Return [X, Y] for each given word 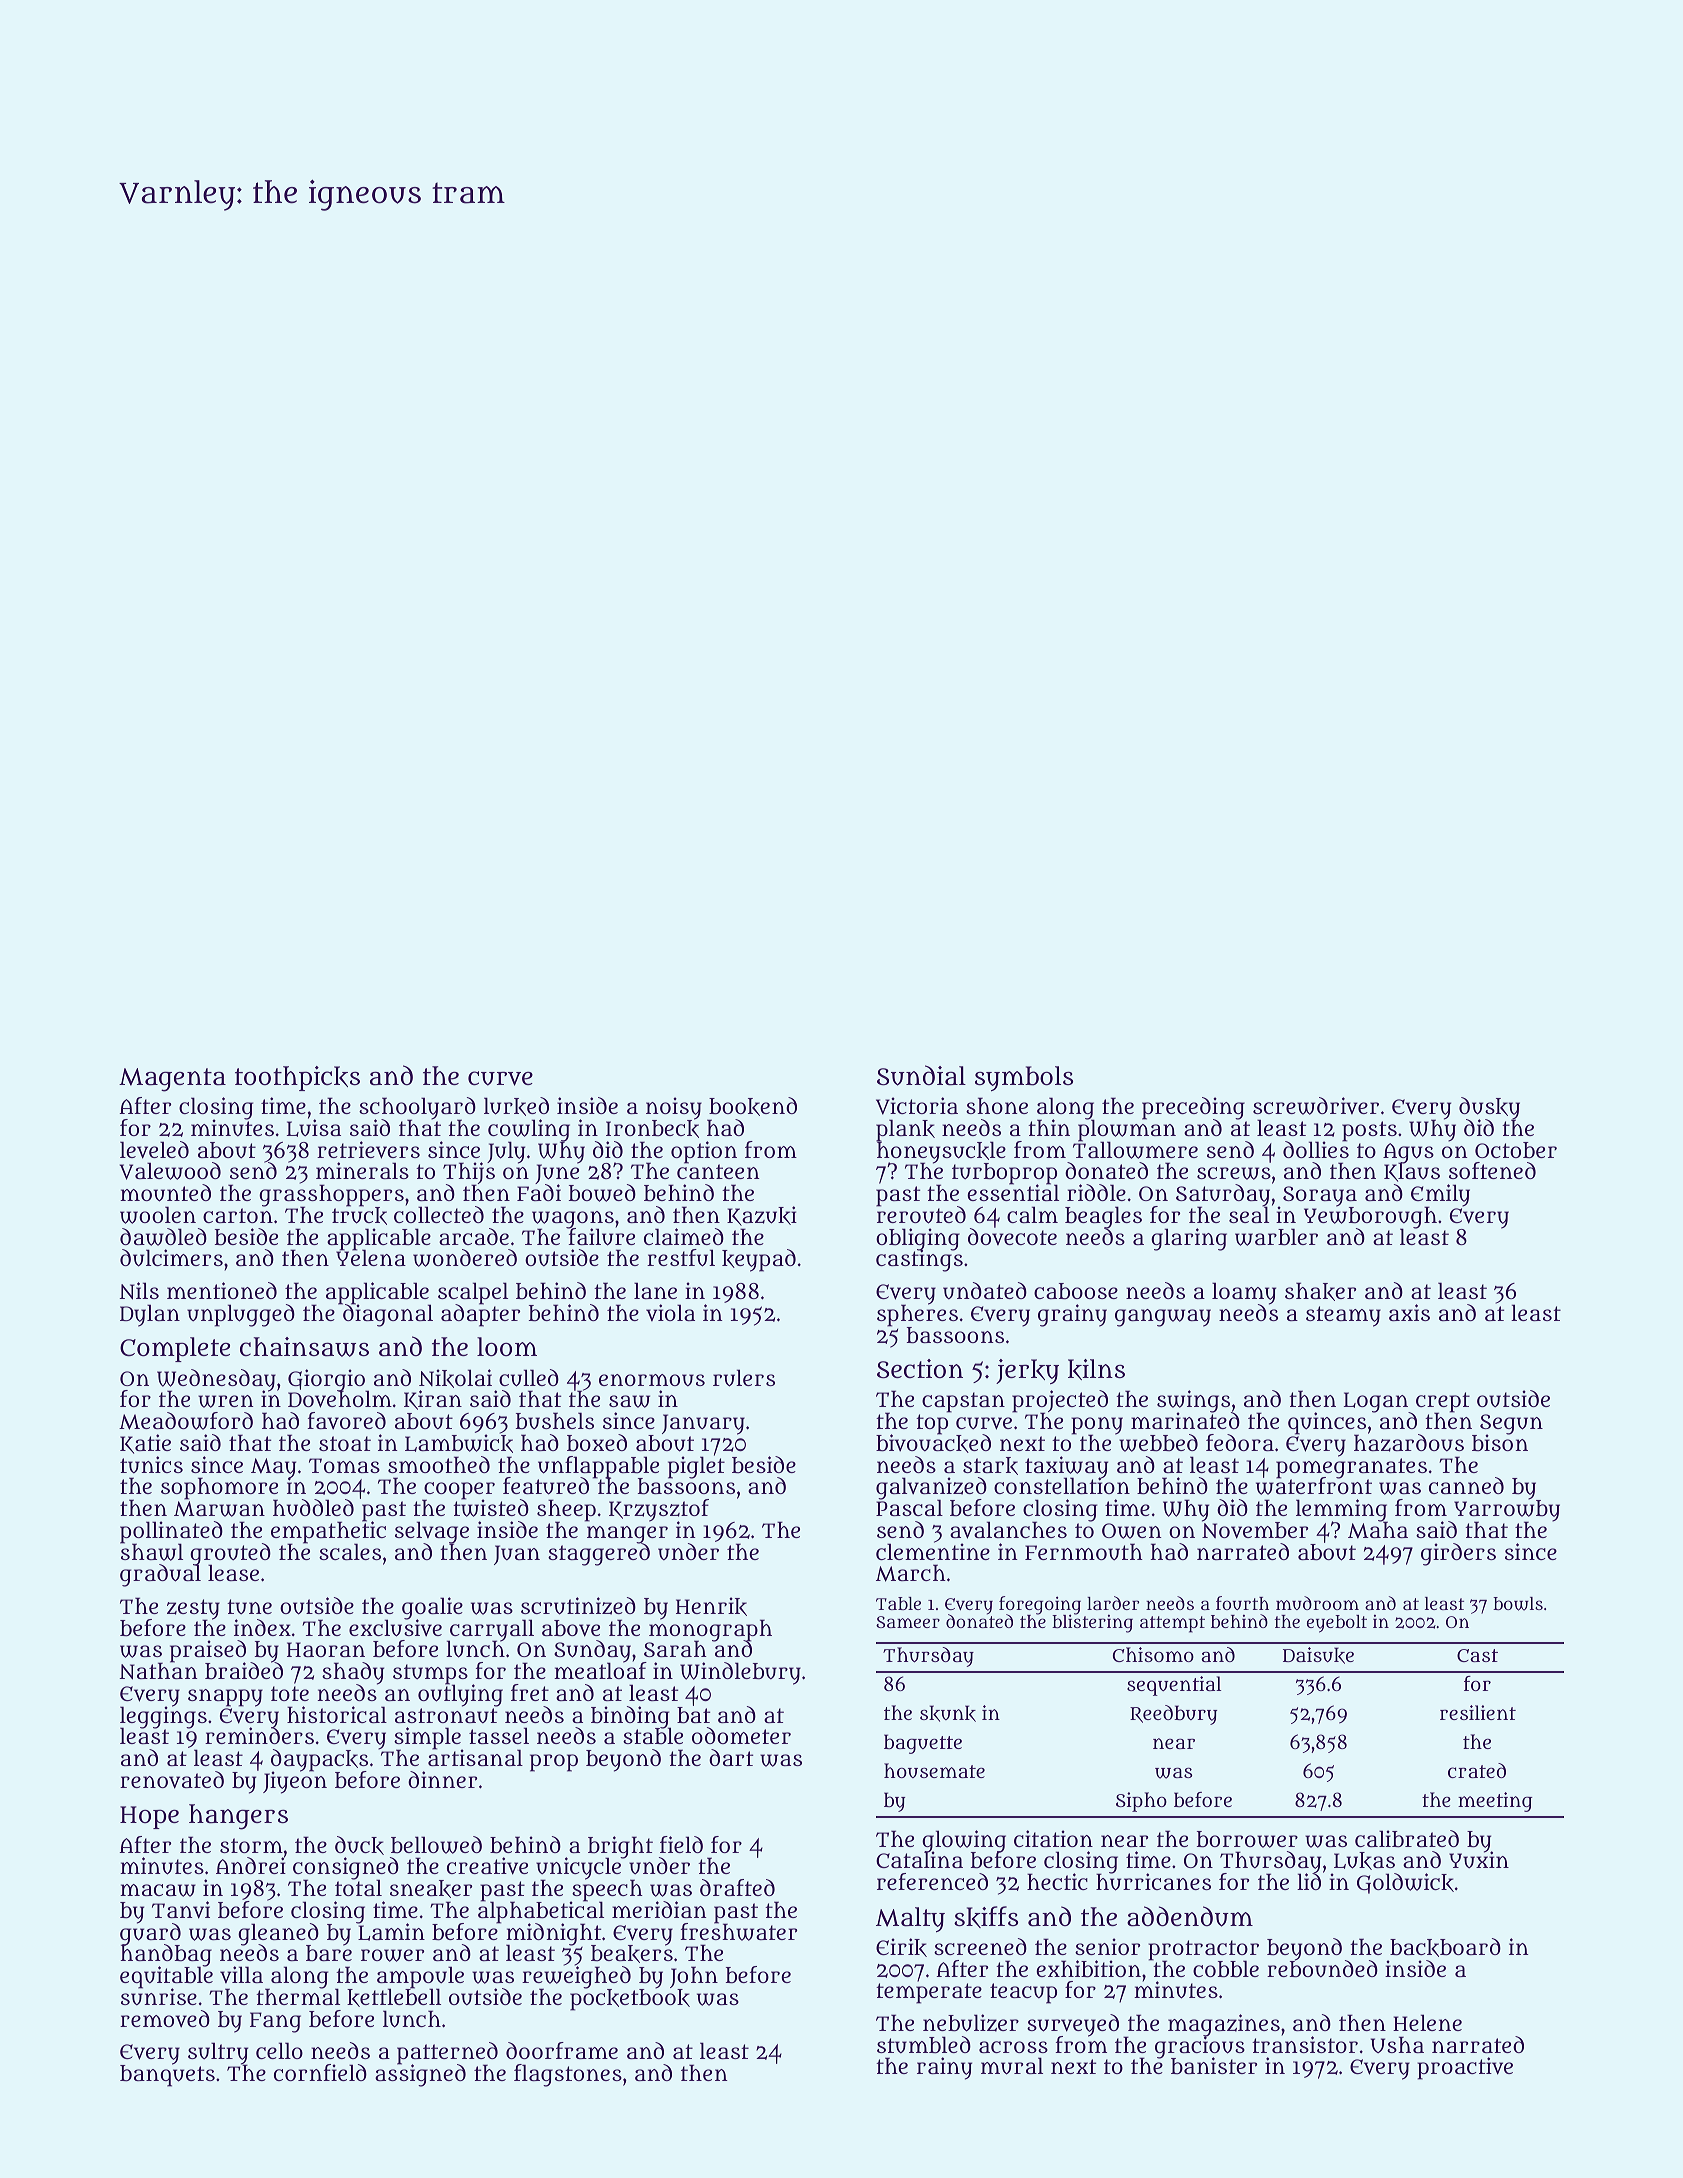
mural [1012, 2066]
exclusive [395, 1628]
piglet [696, 1467]
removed [165, 2019]
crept [1443, 1402]
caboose [1076, 1291]
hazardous [1409, 1443]
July [506, 1152]
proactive [1465, 2068]
